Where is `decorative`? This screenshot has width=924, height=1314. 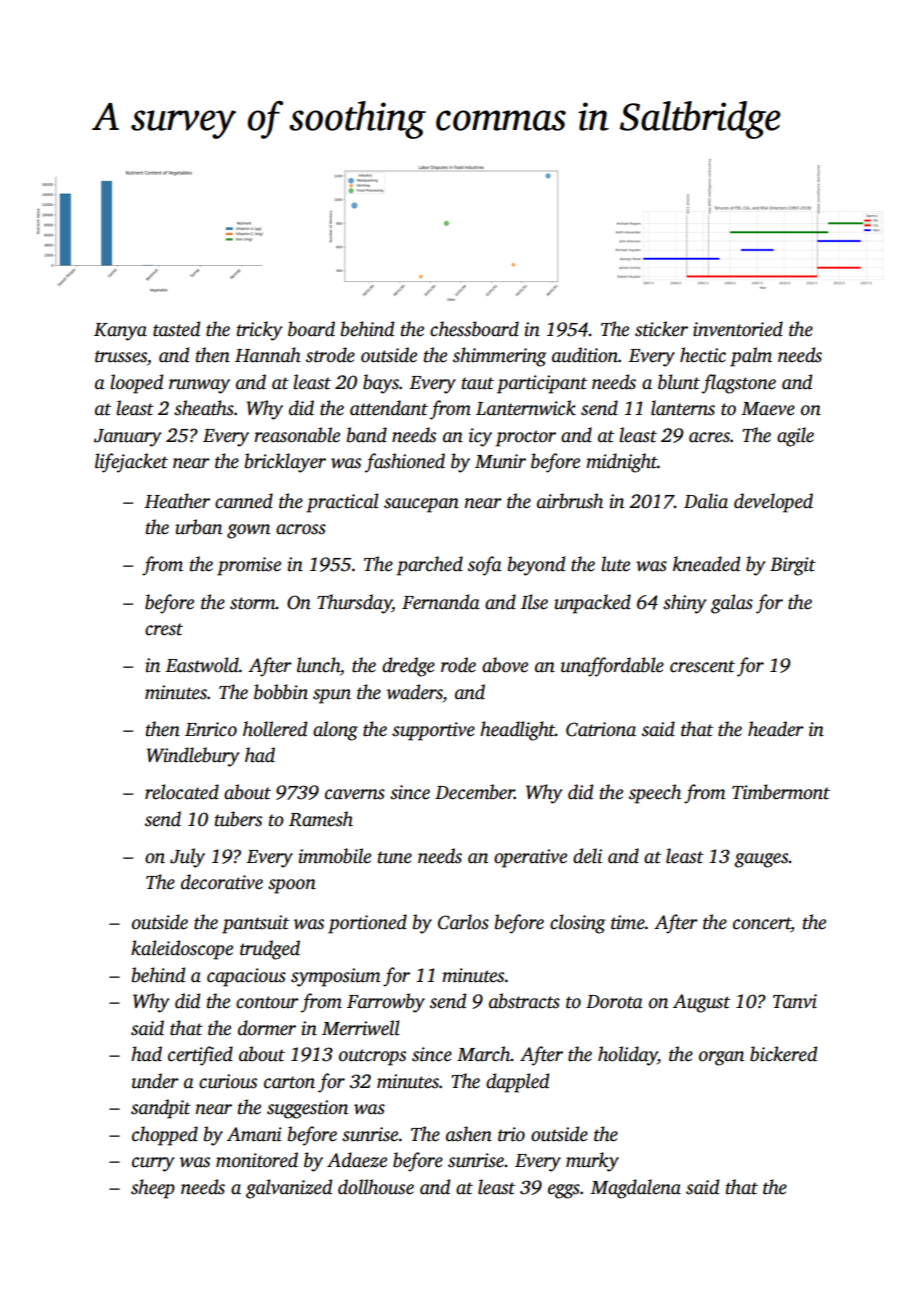 decorative is located at coordinates (222, 882).
